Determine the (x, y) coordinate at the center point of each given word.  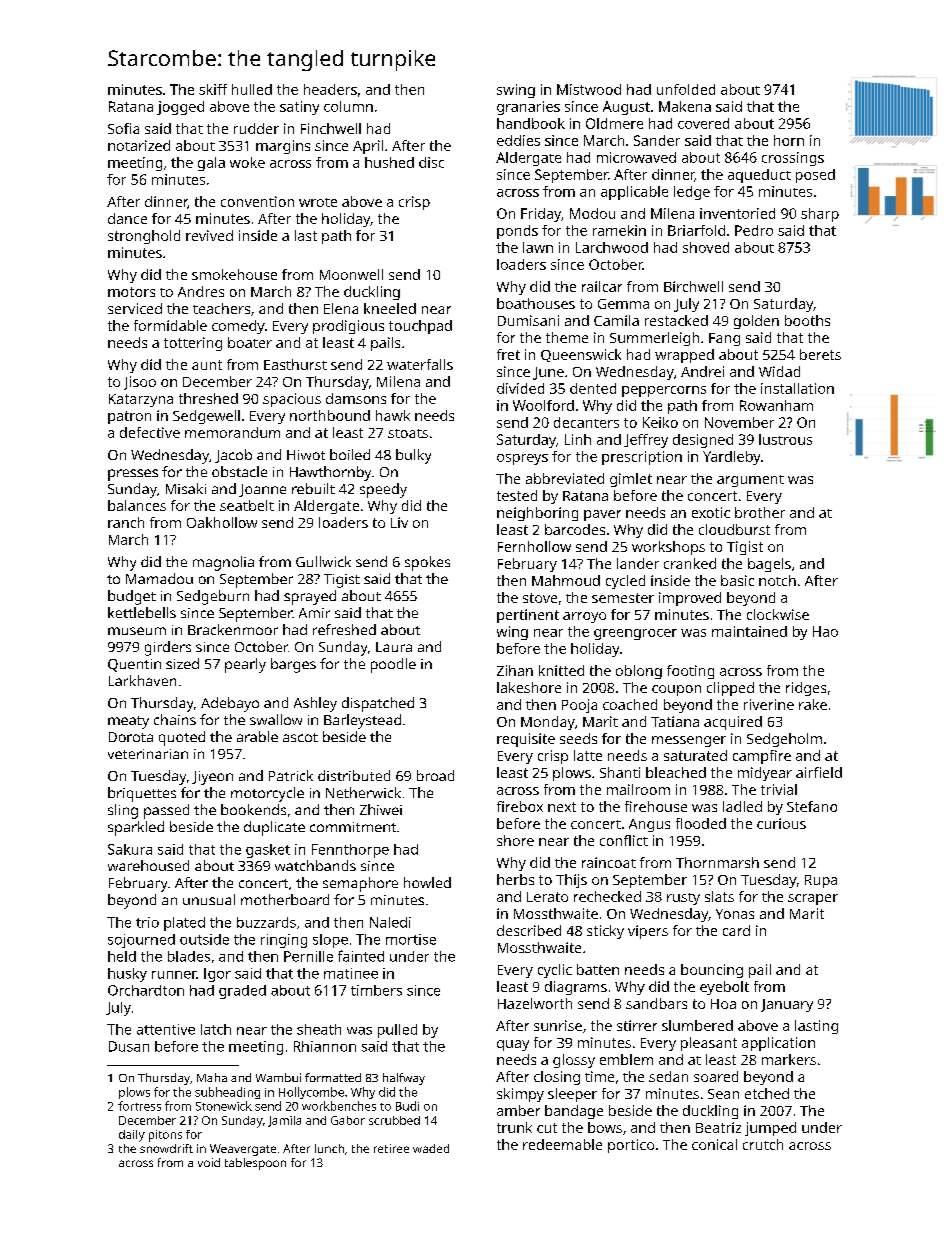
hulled (252, 89)
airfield (819, 772)
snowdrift (166, 1148)
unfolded (686, 89)
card (736, 930)
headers (330, 89)
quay (513, 1045)
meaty (128, 722)
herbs (515, 879)
